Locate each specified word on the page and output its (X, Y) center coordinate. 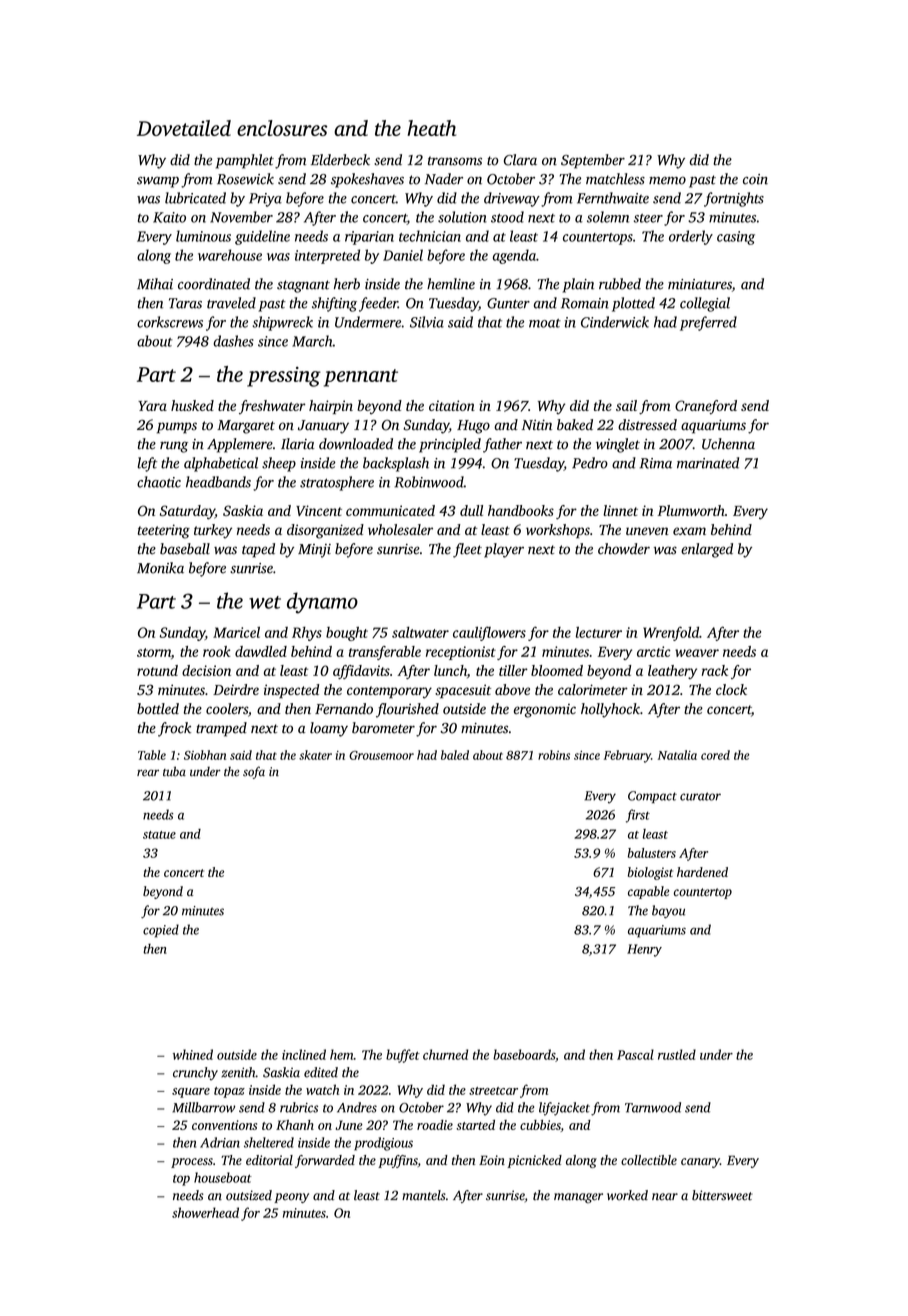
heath (431, 128)
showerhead (205, 1212)
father (502, 445)
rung (174, 447)
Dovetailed (184, 128)
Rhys (307, 634)
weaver (697, 653)
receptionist (461, 653)
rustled (677, 1054)
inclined (304, 1054)
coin (755, 179)
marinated (708, 463)
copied (161, 931)
